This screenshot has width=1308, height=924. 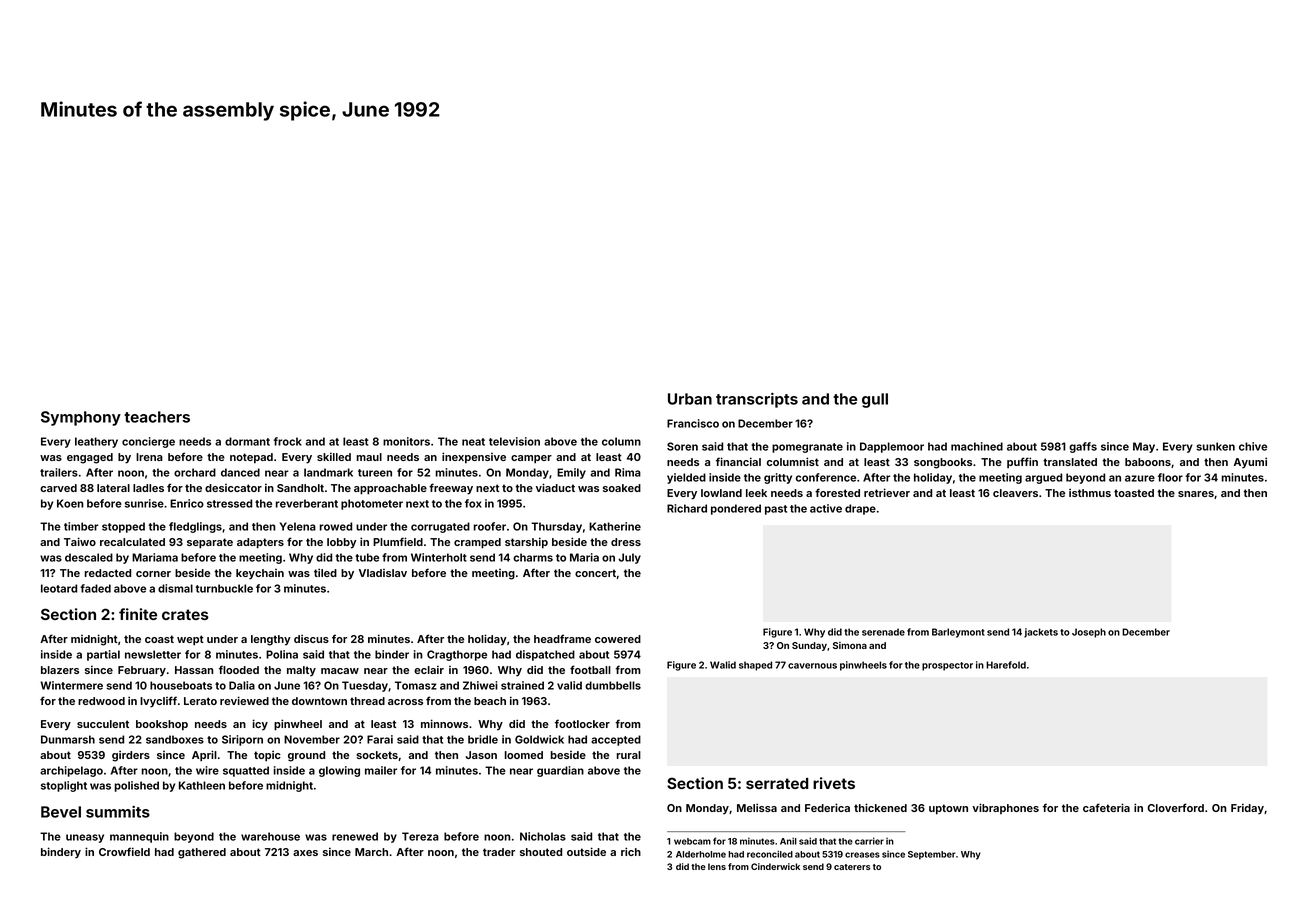 I want to click on finite, so click(x=138, y=614).
